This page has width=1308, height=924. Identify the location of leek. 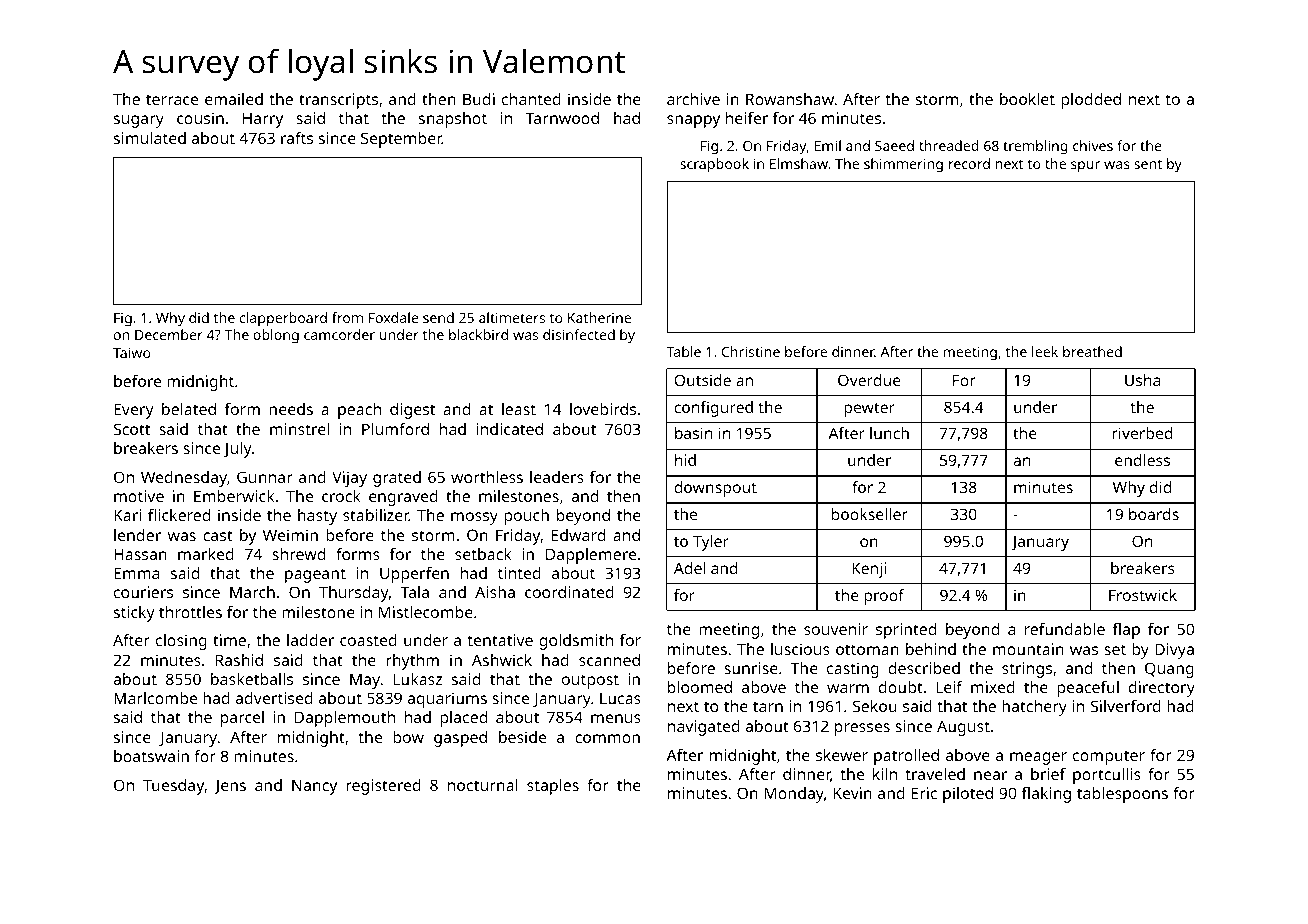
(1045, 351).
